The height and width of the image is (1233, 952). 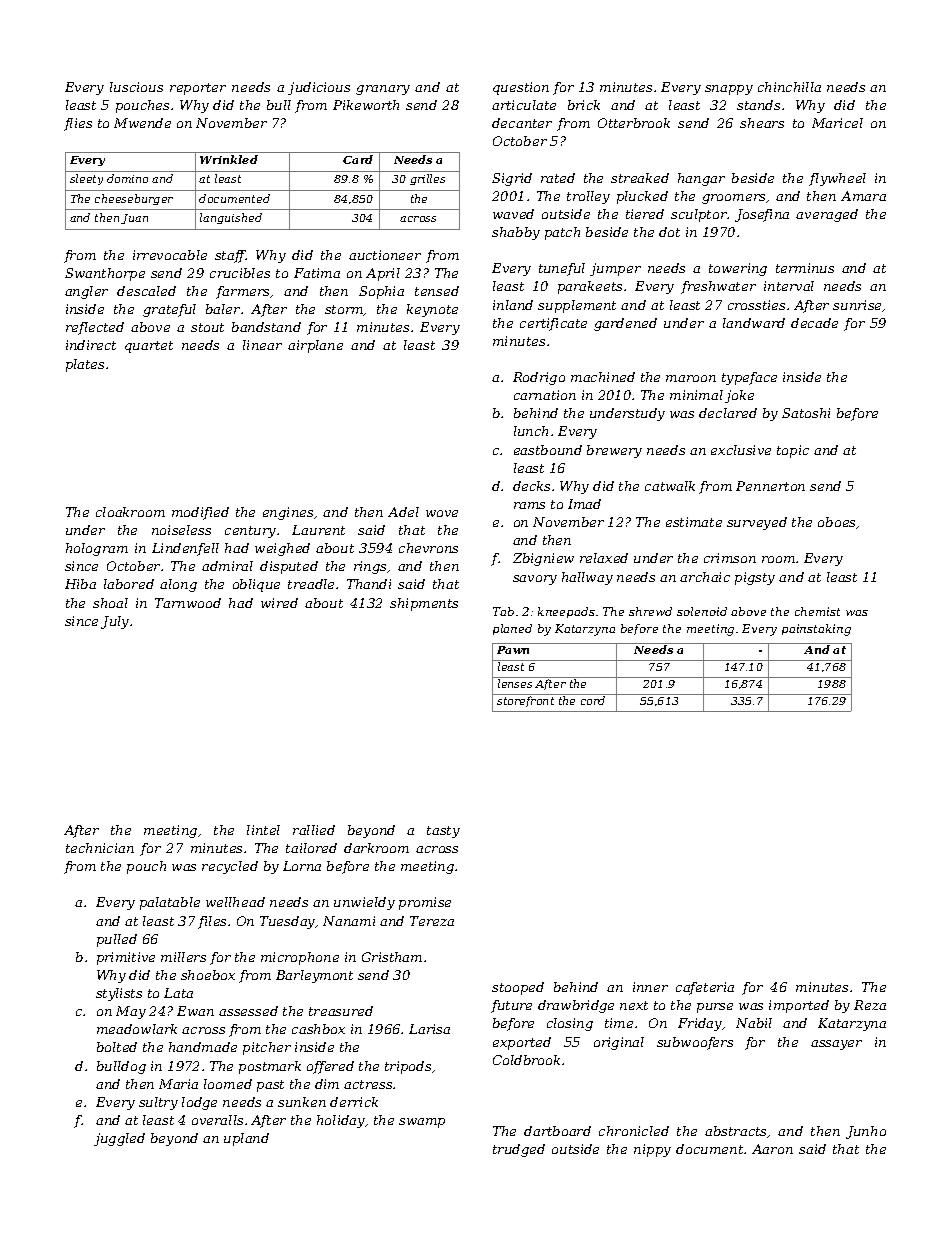 What do you see at coordinates (127, 178) in the image?
I see `domino` at bounding box center [127, 178].
